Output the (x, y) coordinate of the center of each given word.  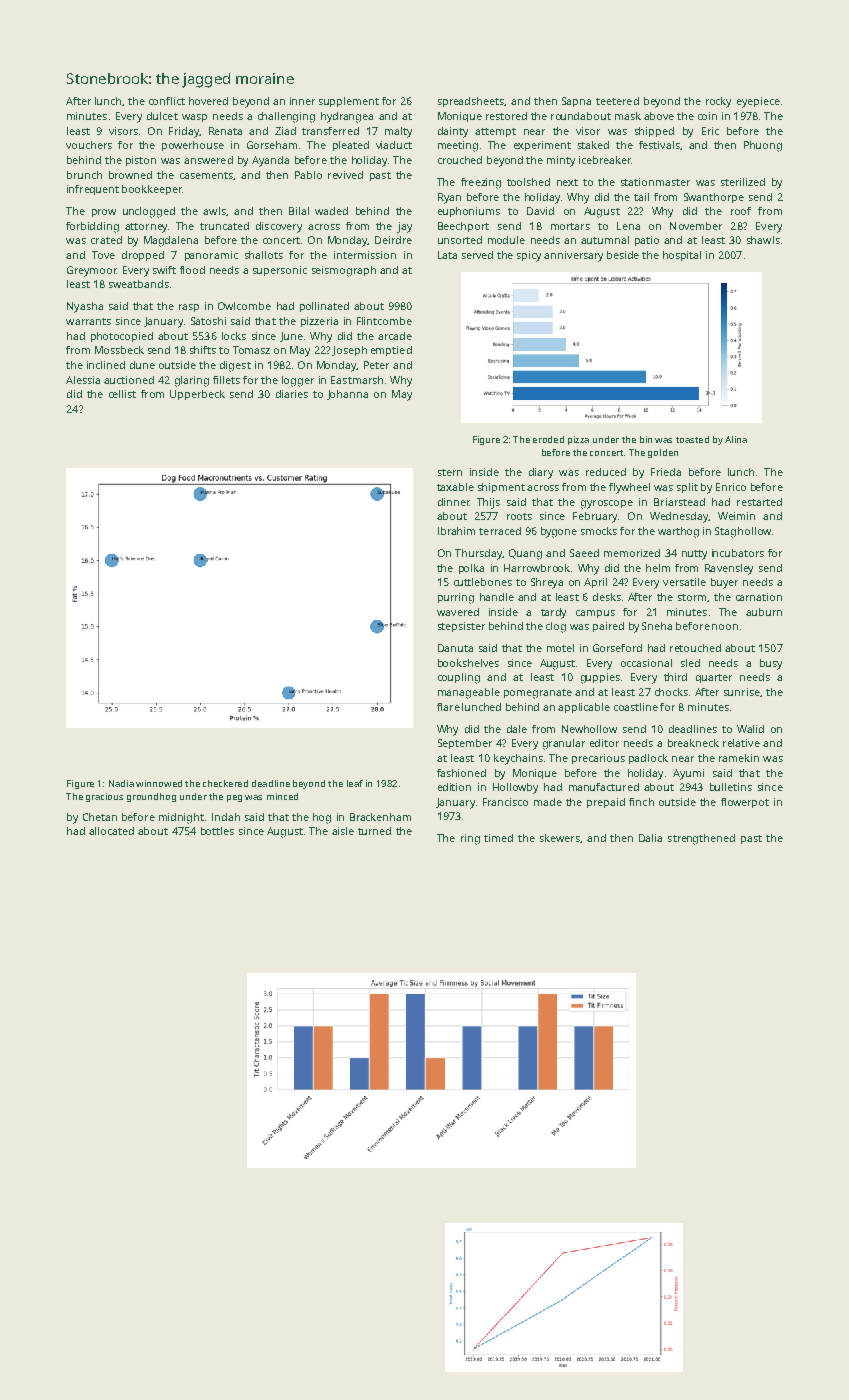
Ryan (449, 198)
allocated (111, 831)
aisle (343, 831)
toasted (692, 439)
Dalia (650, 838)
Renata (225, 131)
